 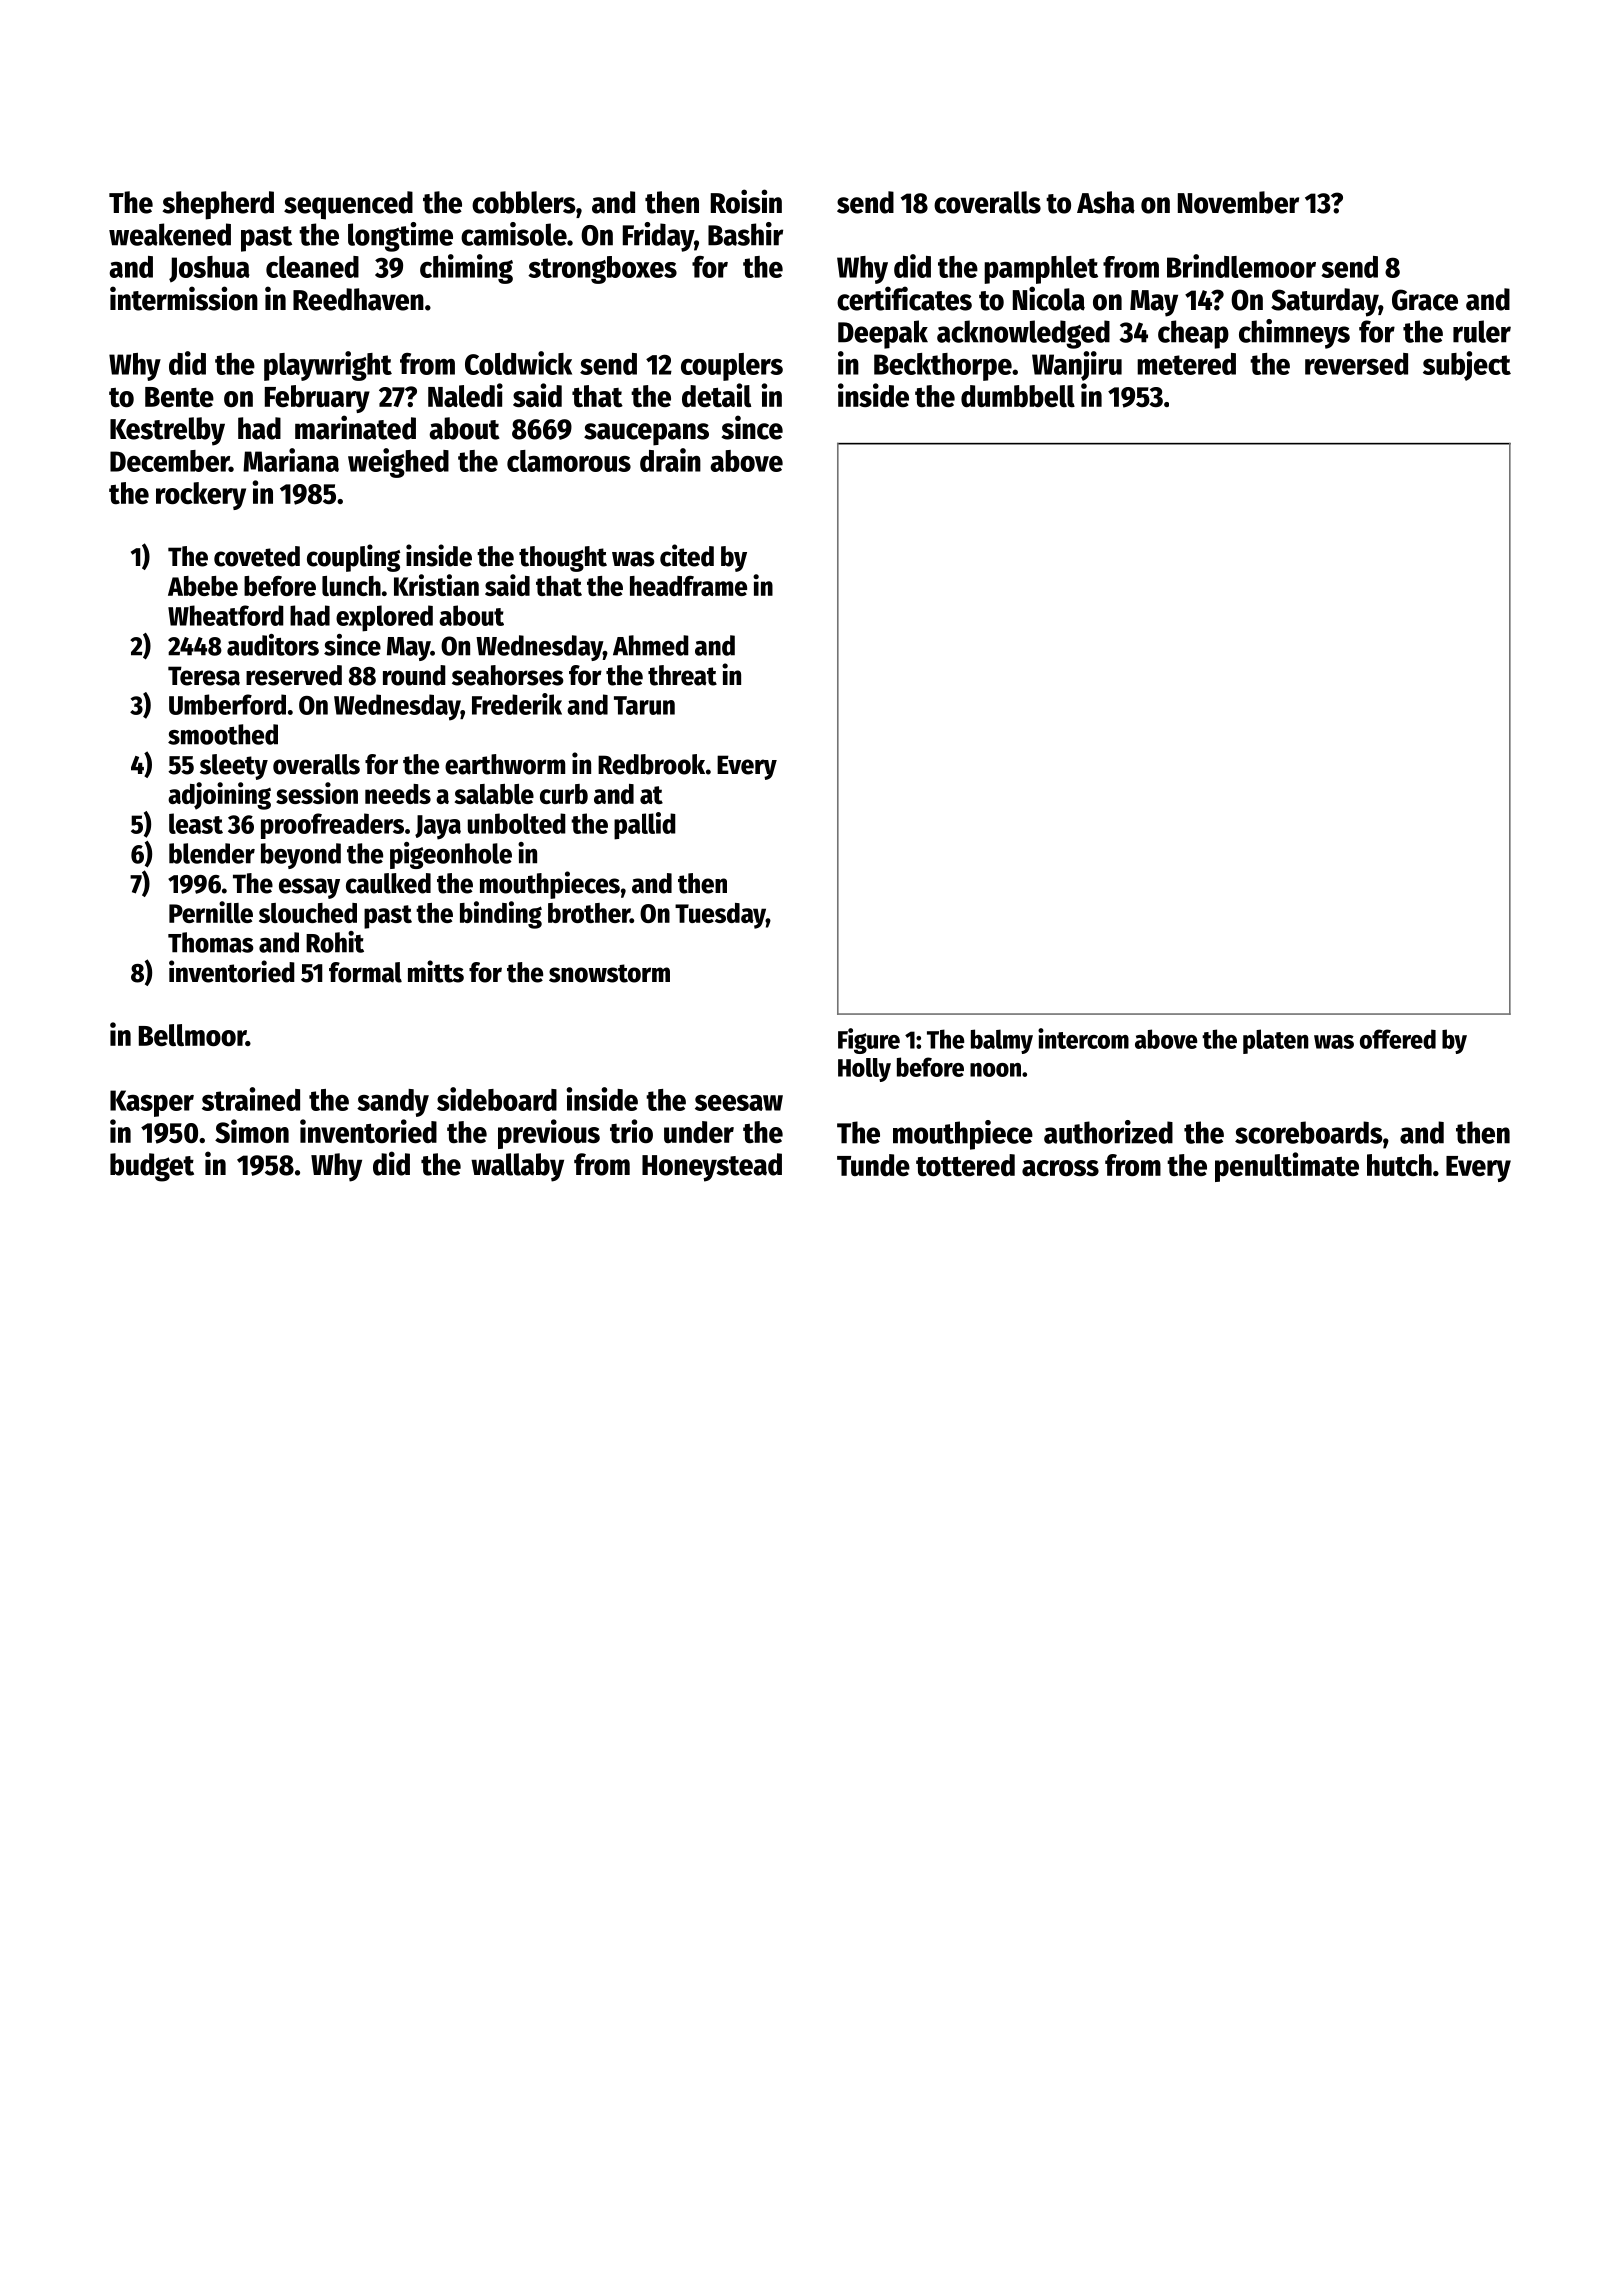 I want to click on certificates, so click(x=904, y=298).
